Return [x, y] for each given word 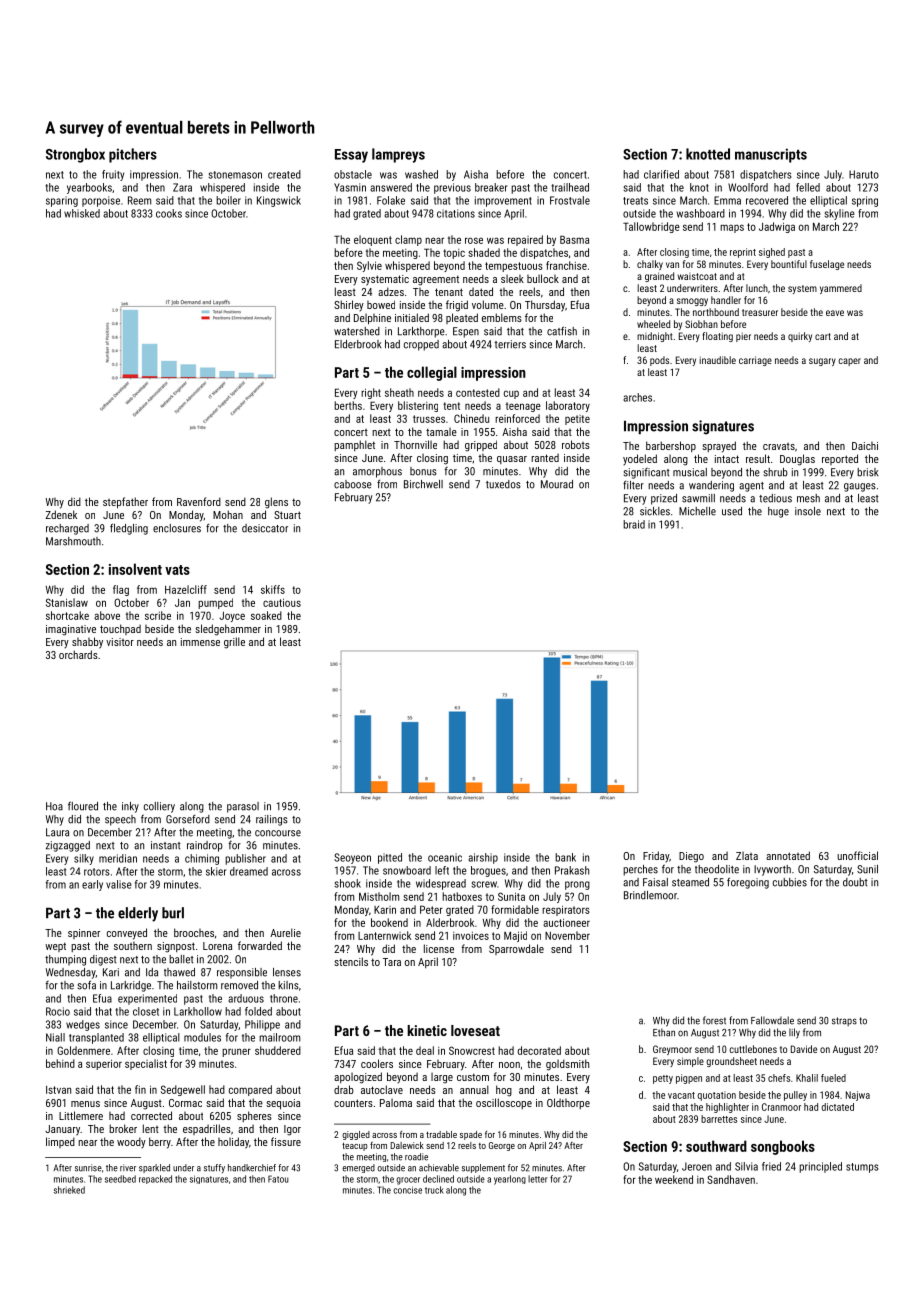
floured [83, 806]
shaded [484, 252]
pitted [390, 858]
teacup [355, 1147]
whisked [82, 213]
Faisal [655, 882]
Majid [515, 936]
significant [647, 473]
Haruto [864, 174]
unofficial [857, 855]
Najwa [858, 1096]
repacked [155, 1179]
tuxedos [503, 484]
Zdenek [61, 514]
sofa [87, 985]
